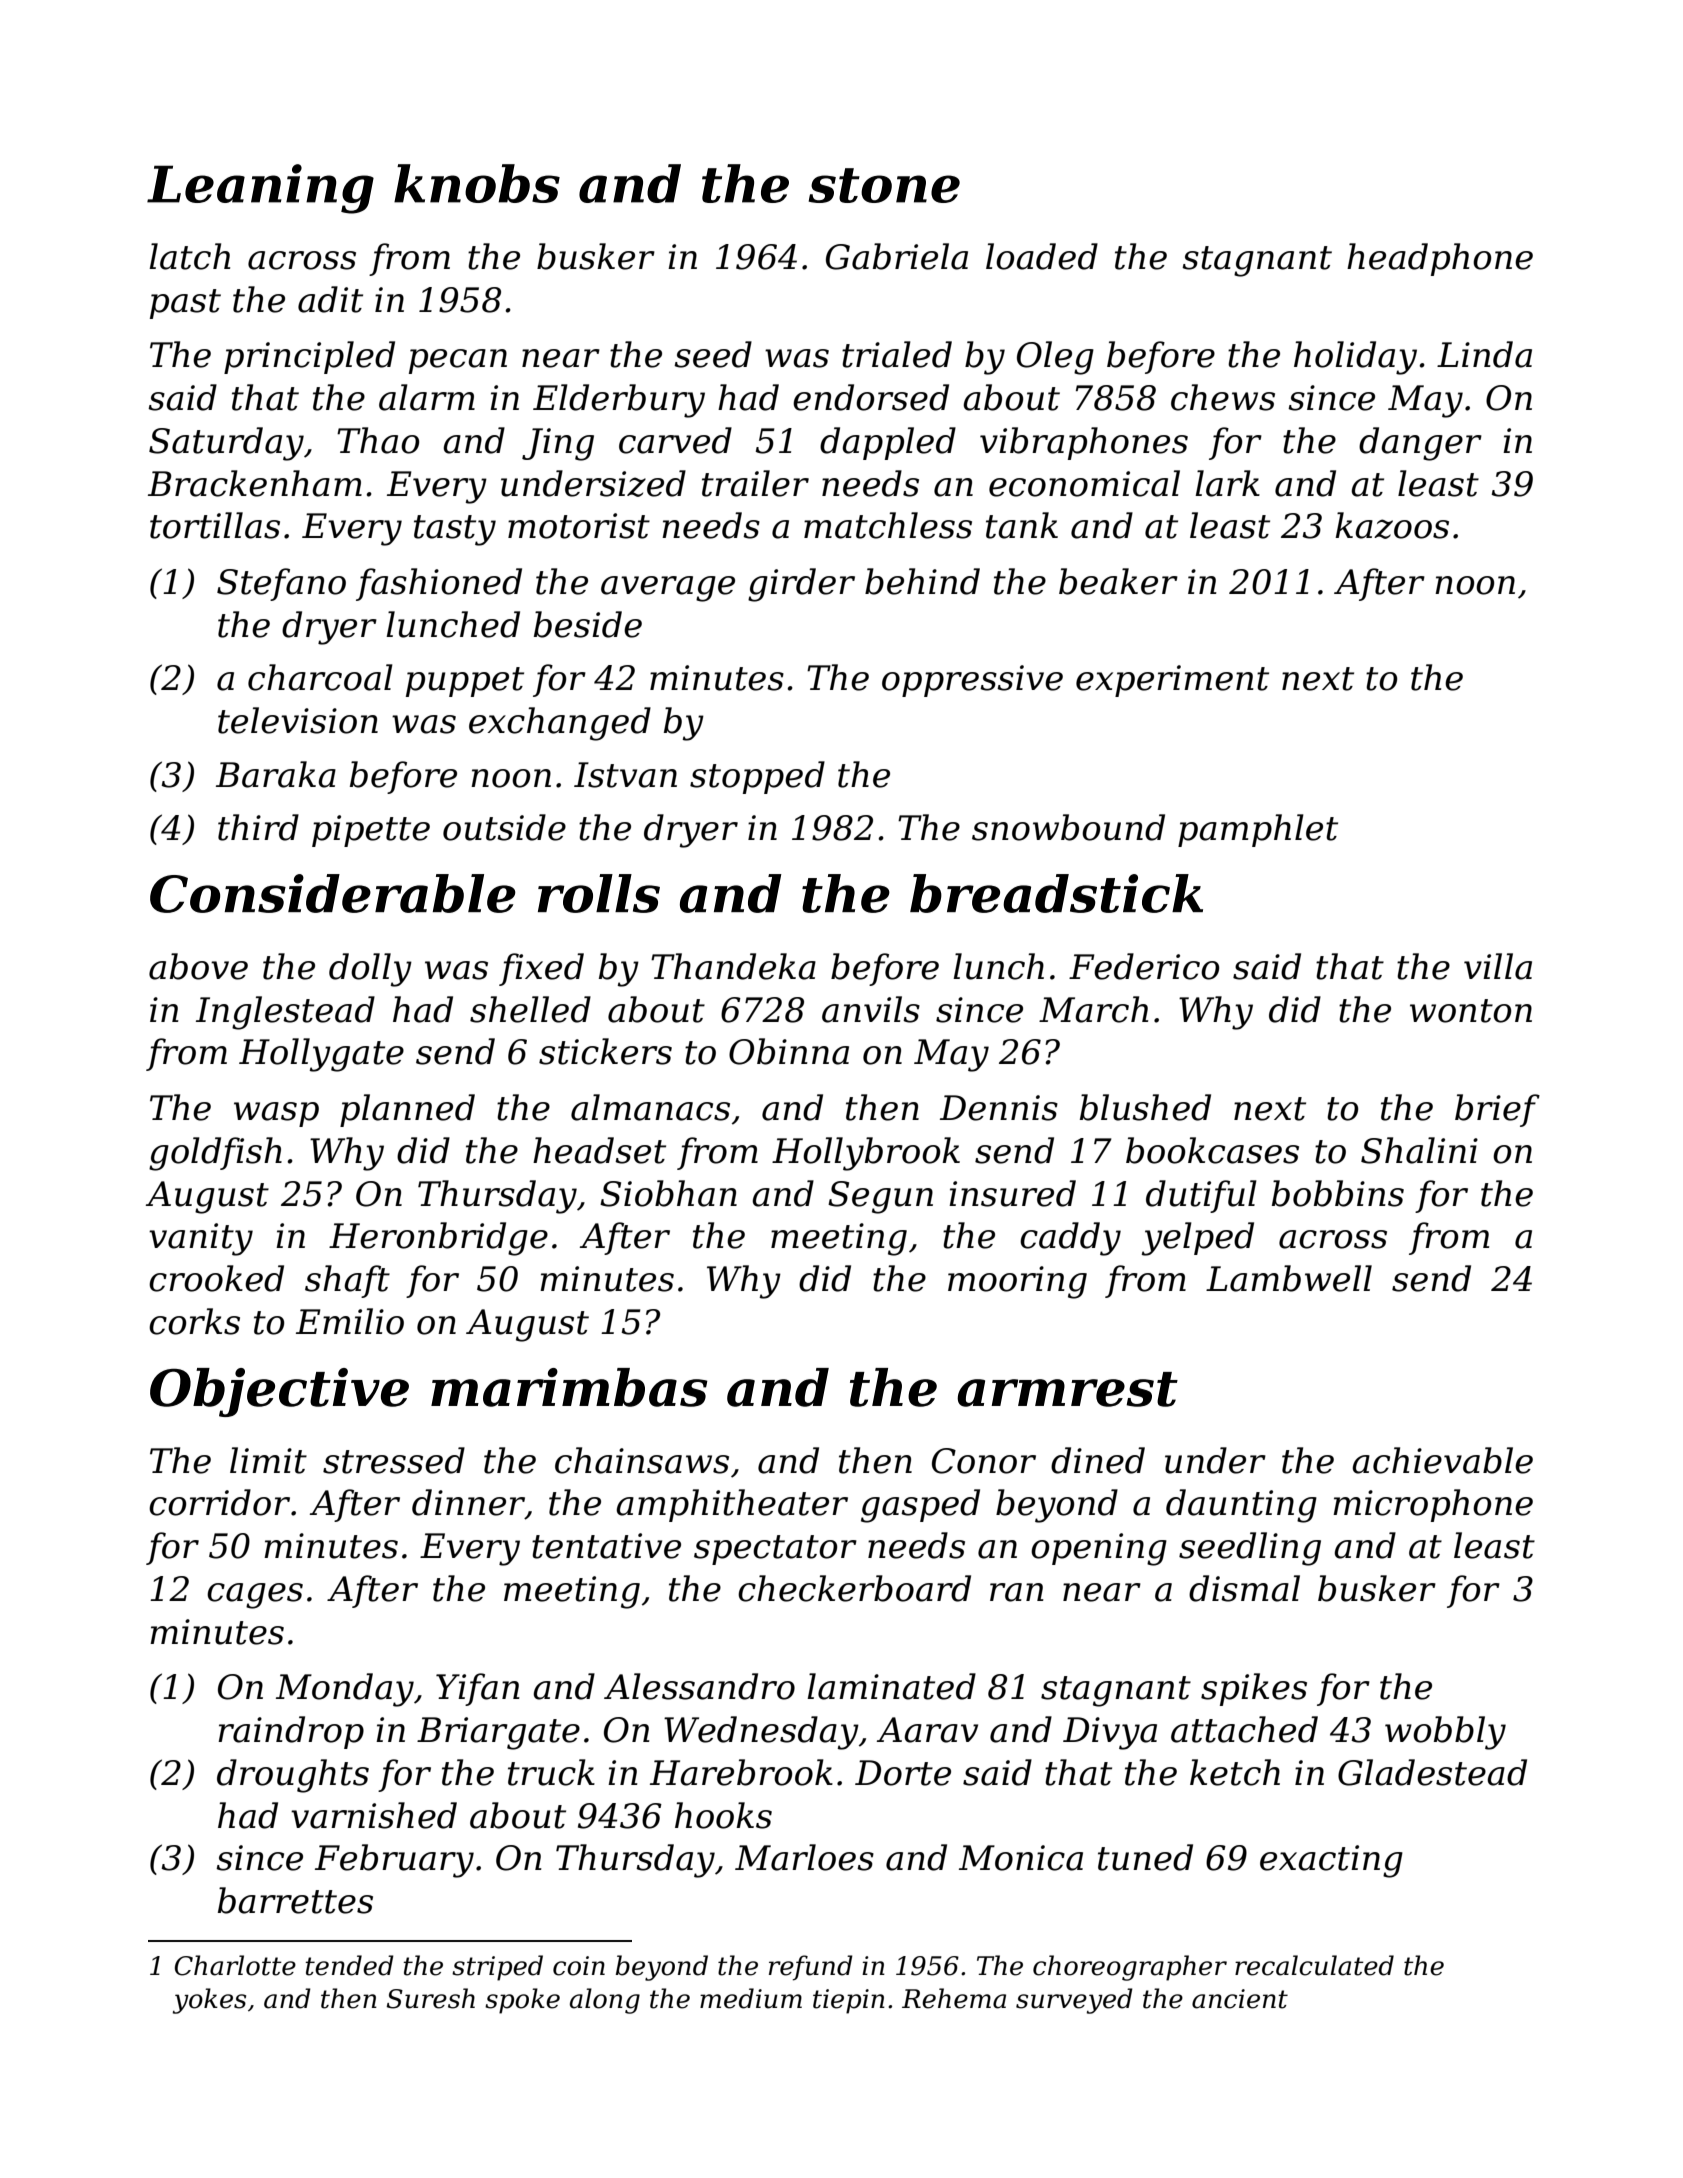  What do you see at coordinates (1056, 893) in the screenshot?
I see `breadstick` at bounding box center [1056, 893].
